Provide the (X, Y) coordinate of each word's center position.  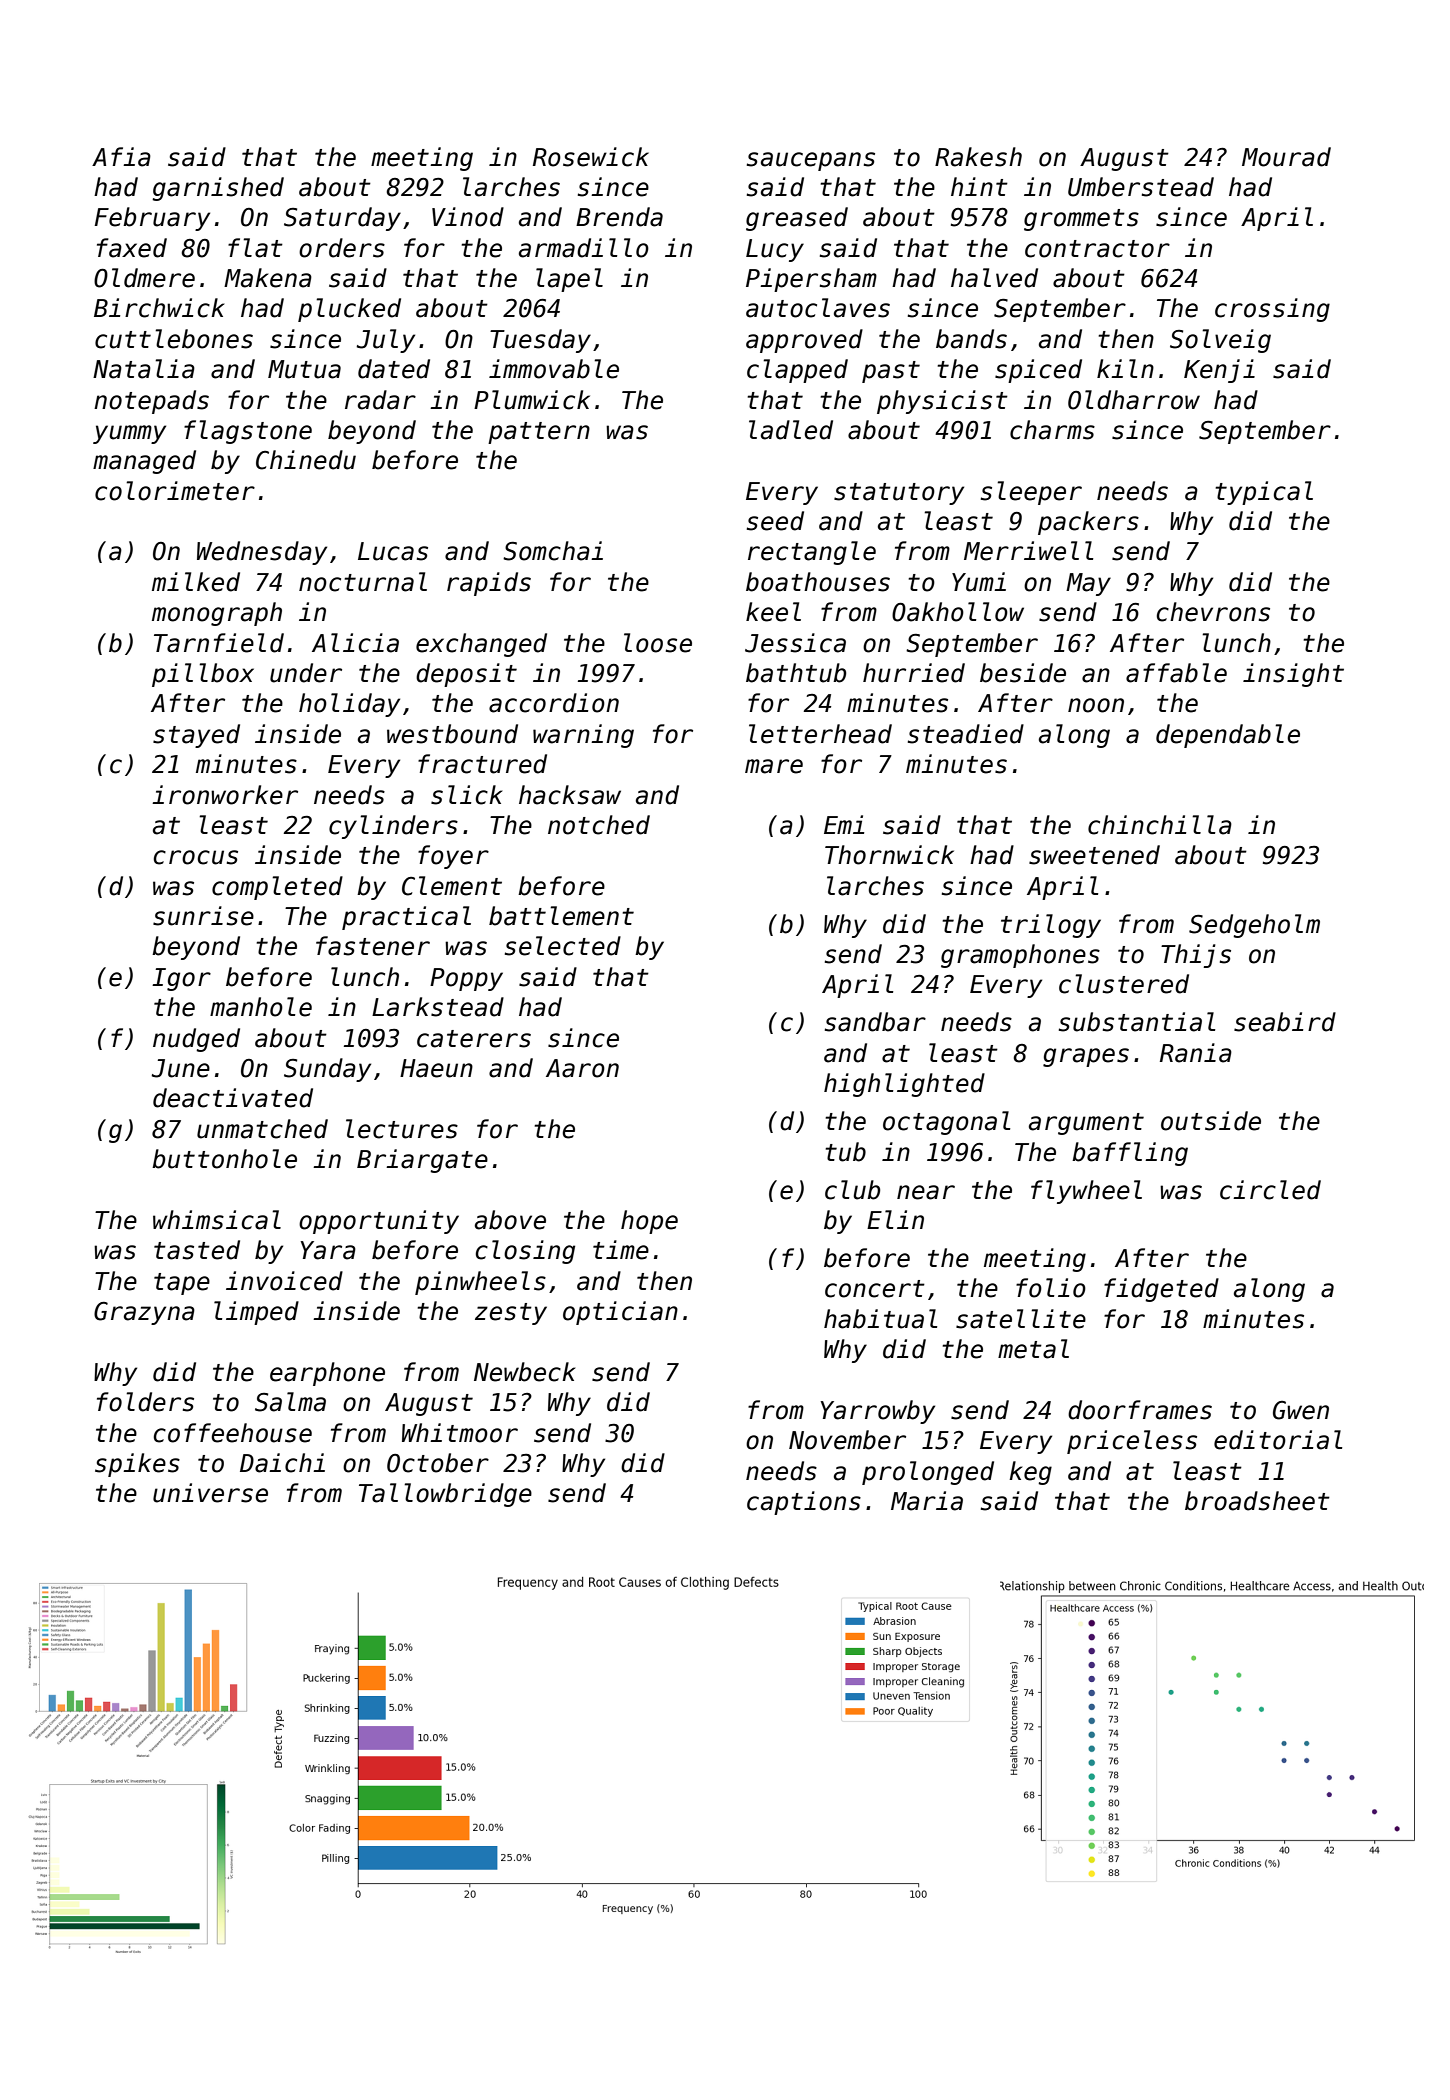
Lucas (393, 551)
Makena (268, 278)
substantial (1137, 1022)
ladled (791, 430)
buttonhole (224, 1159)
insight (1293, 675)
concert (875, 1289)
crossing (1272, 310)
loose (658, 643)
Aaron (582, 1068)
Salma (290, 1402)
